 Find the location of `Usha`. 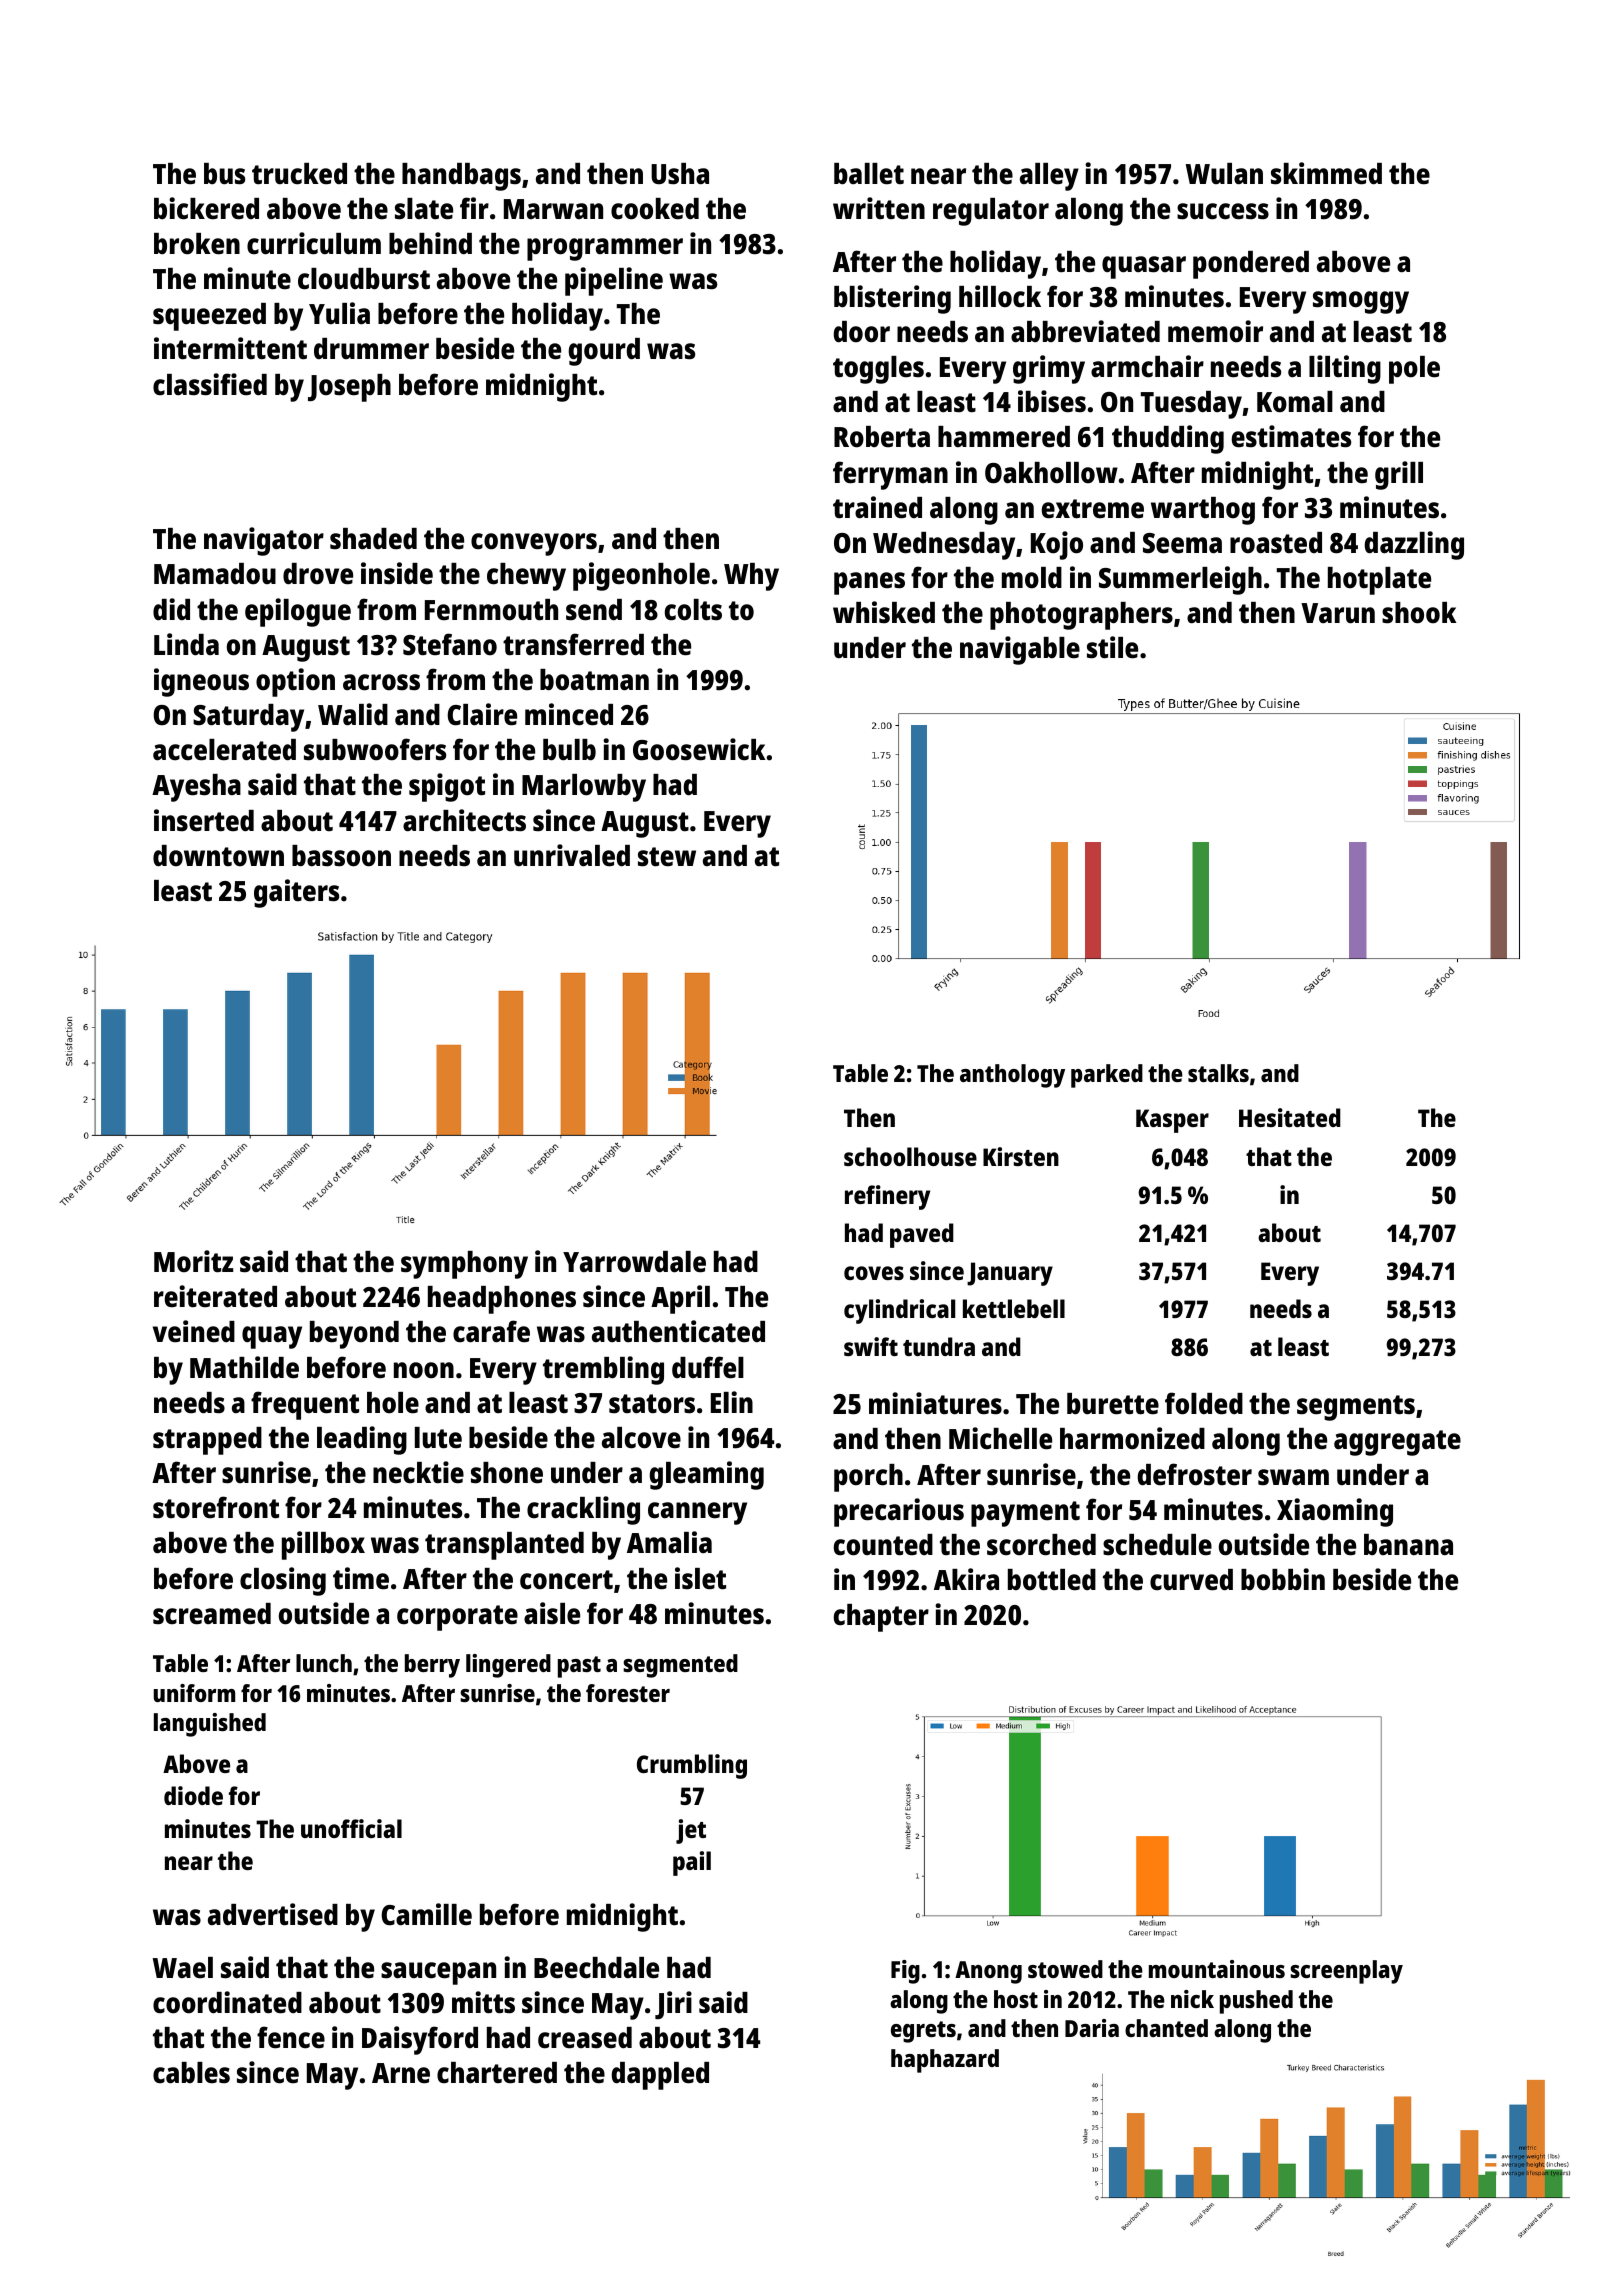

Usha is located at coordinates (680, 174).
